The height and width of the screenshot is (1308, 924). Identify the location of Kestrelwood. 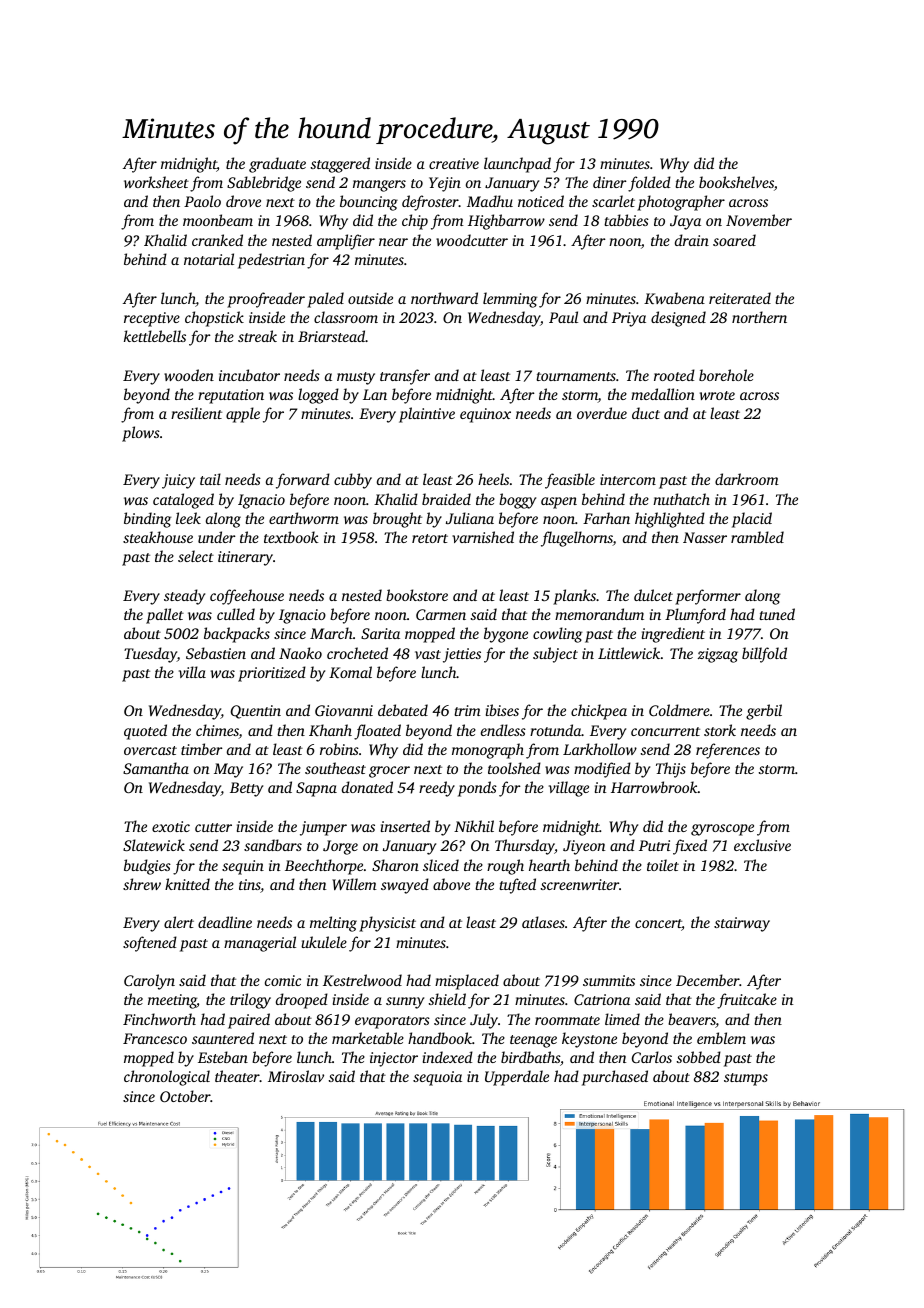
(362, 980).
